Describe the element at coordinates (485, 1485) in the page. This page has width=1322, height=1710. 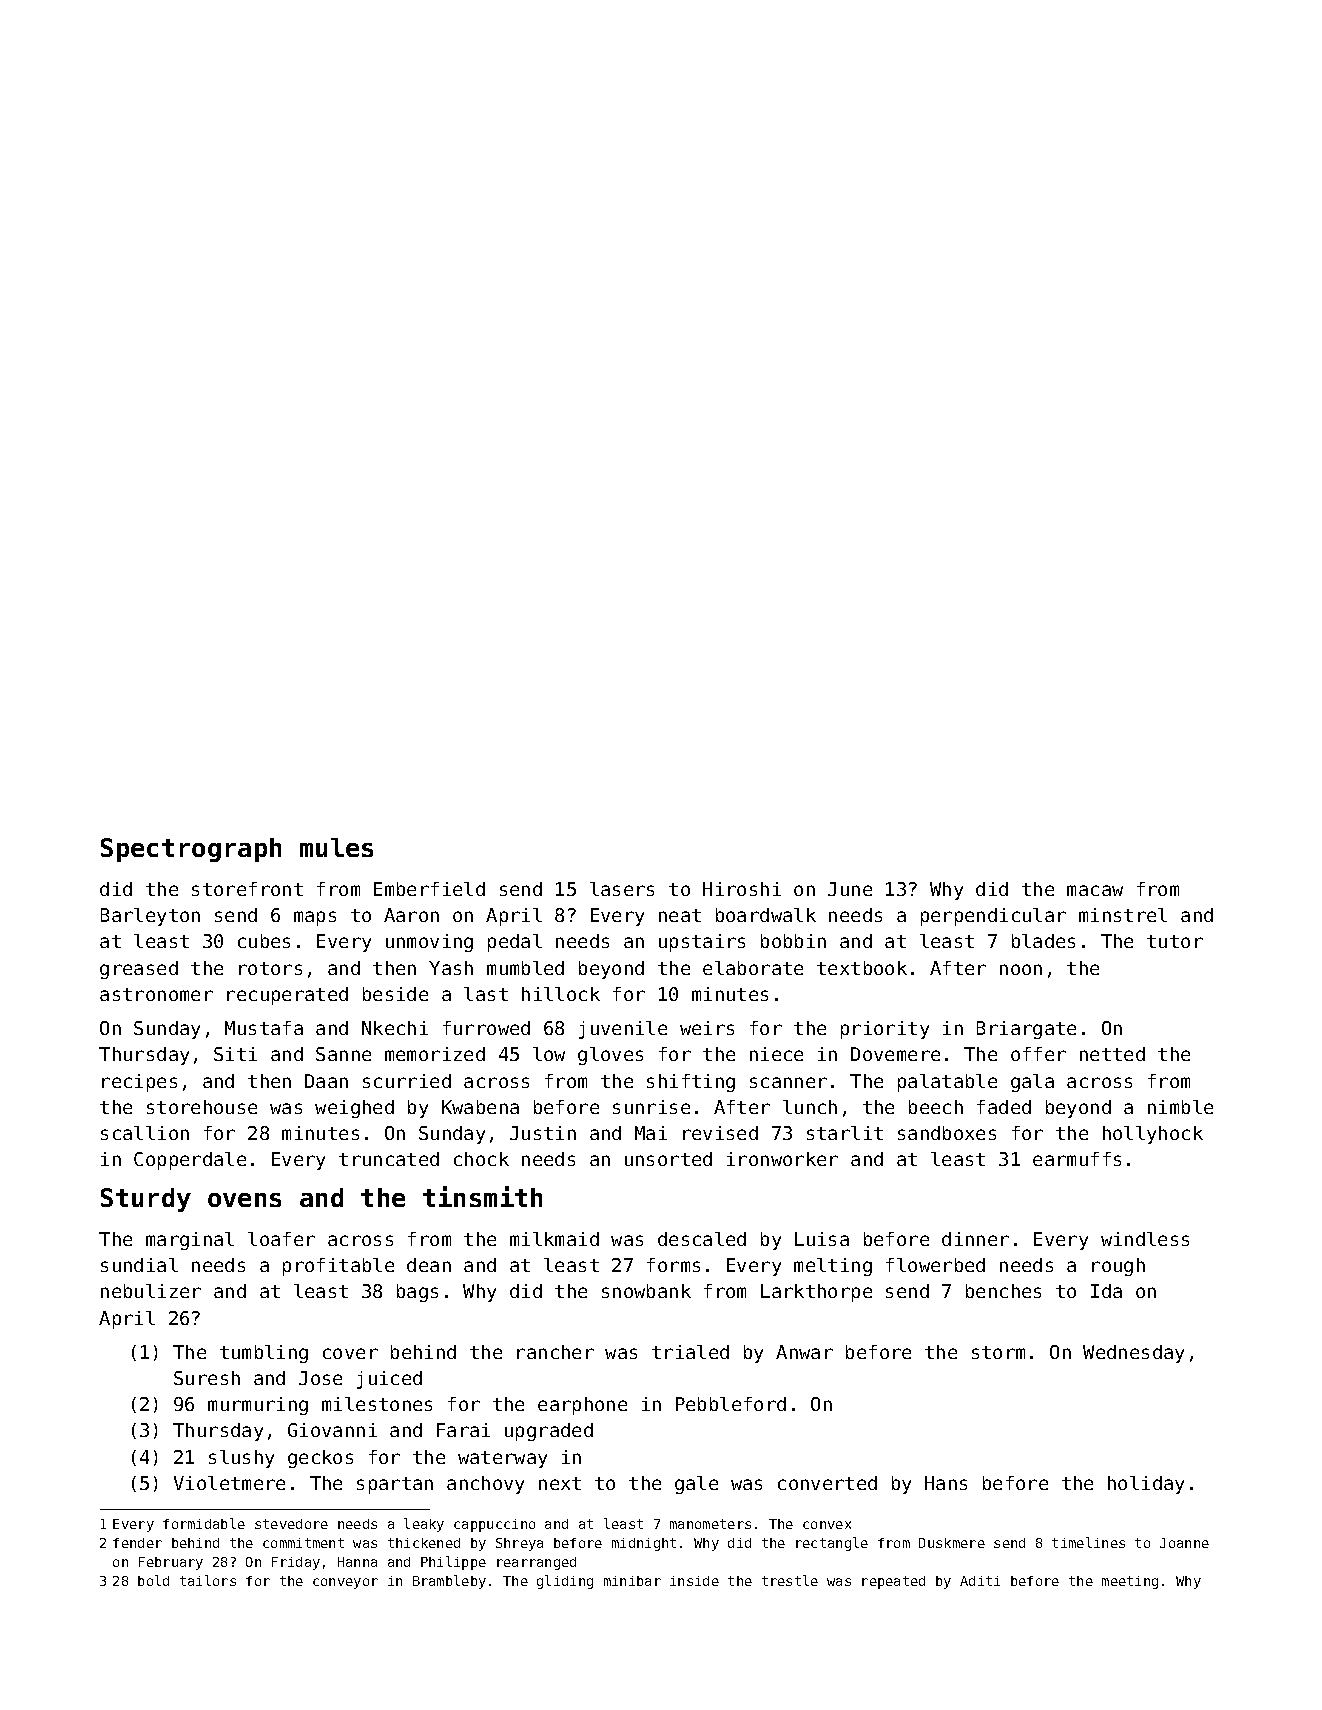
I see `anchovy` at that location.
